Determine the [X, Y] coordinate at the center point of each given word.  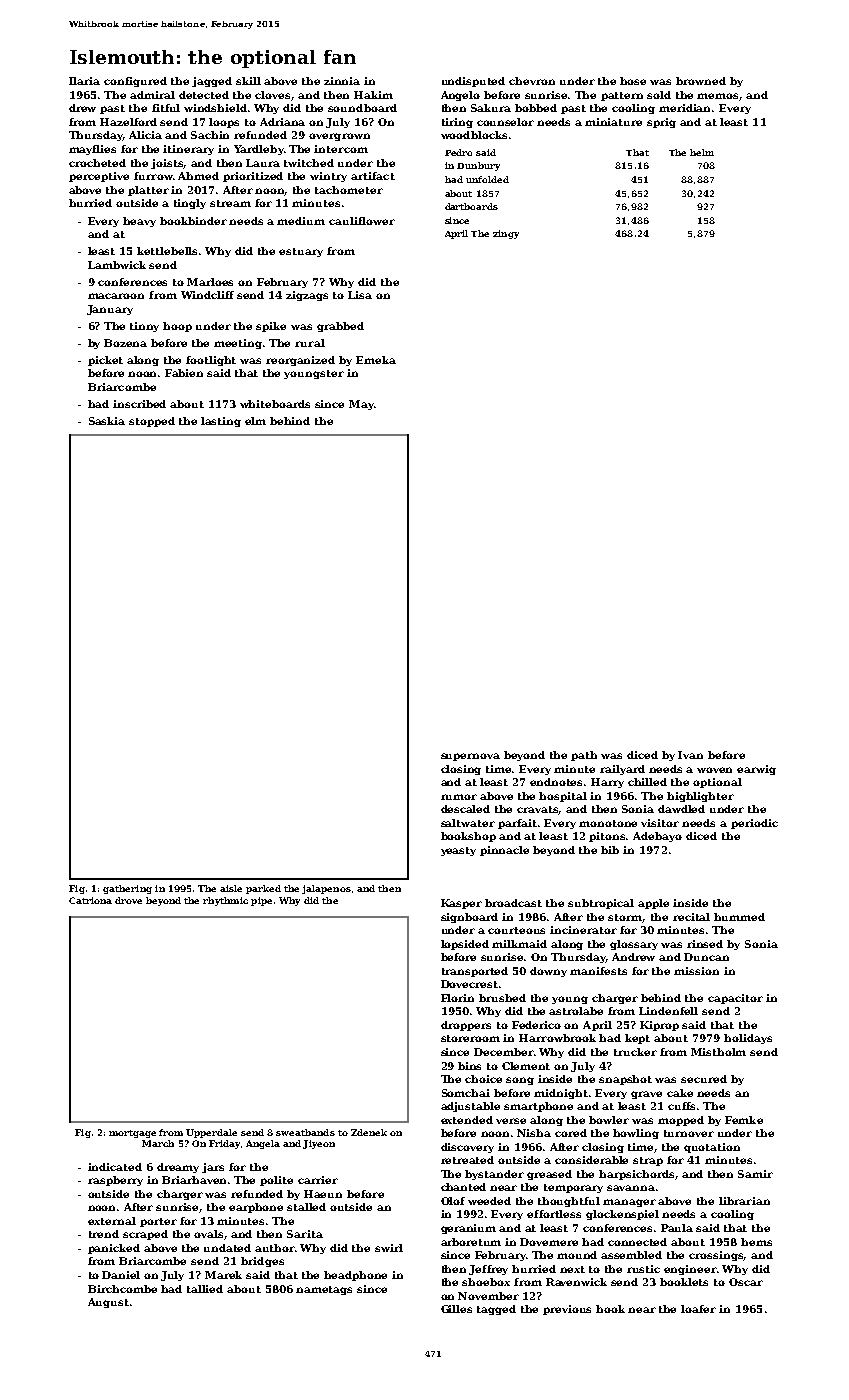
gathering [127, 889]
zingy [506, 234]
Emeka [376, 360]
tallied [205, 1289]
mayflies [92, 150]
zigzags [307, 296]
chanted [463, 1187]
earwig [756, 770]
